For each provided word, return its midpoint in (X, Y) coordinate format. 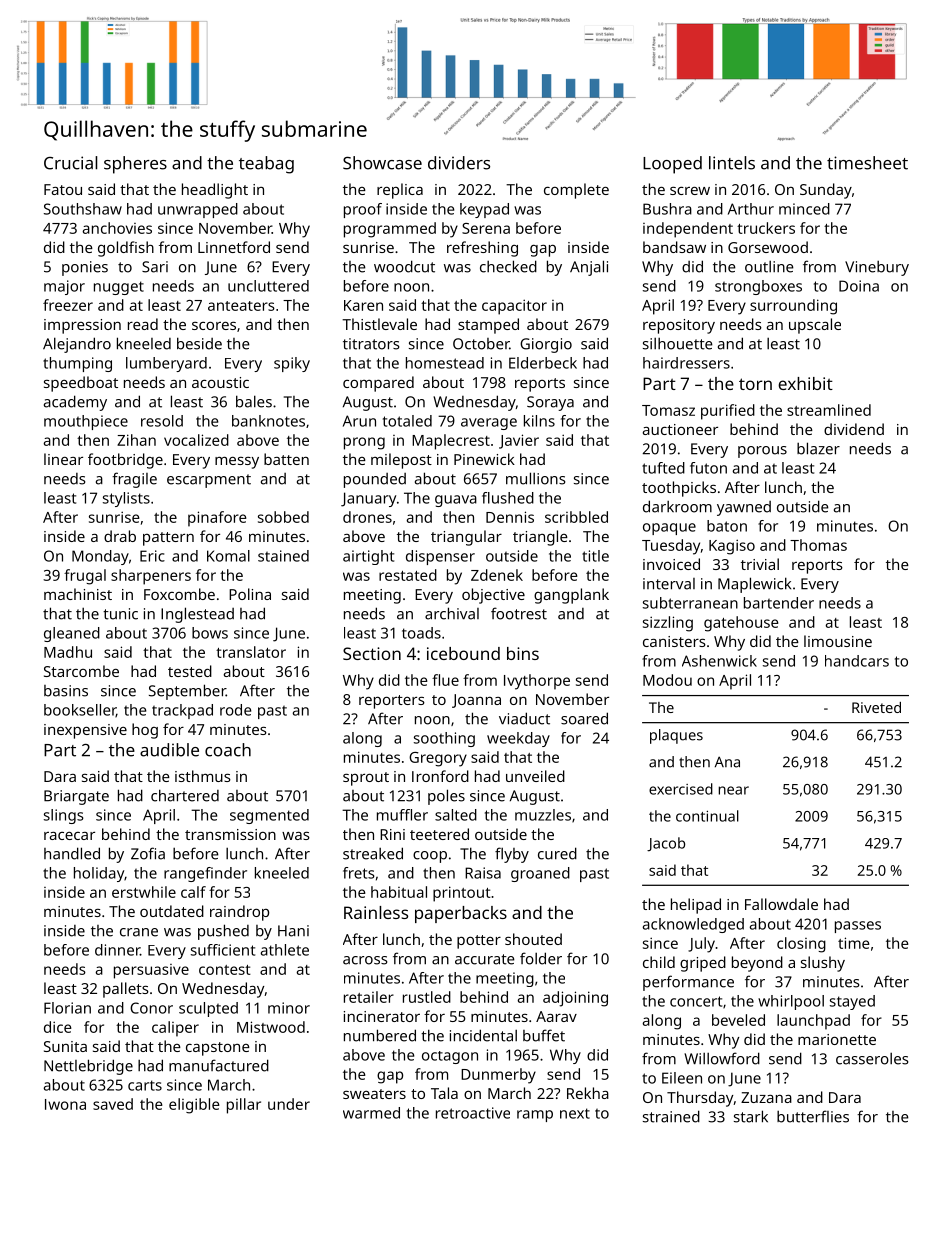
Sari (155, 267)
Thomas (818, 545)
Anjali (589, 268)
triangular (466, 538)
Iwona (65, 1104)
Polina (250, 594)
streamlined (829, 410)
